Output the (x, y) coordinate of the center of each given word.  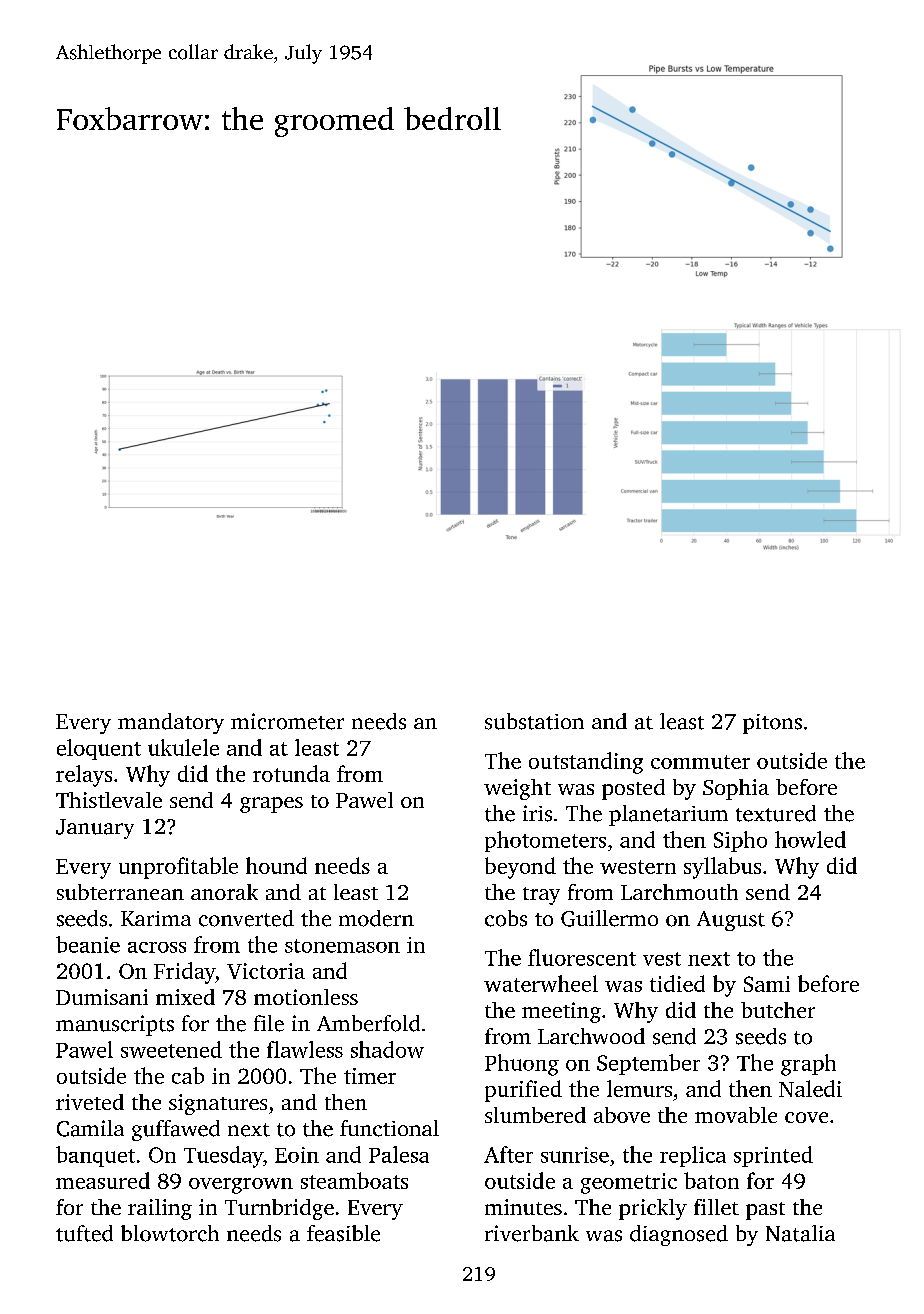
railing (160, 1209)
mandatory (171, 723)
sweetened (171, 1049)
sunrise (575, 1155)
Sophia (736, 789)
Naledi (810, 1088)
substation (534, 721)
